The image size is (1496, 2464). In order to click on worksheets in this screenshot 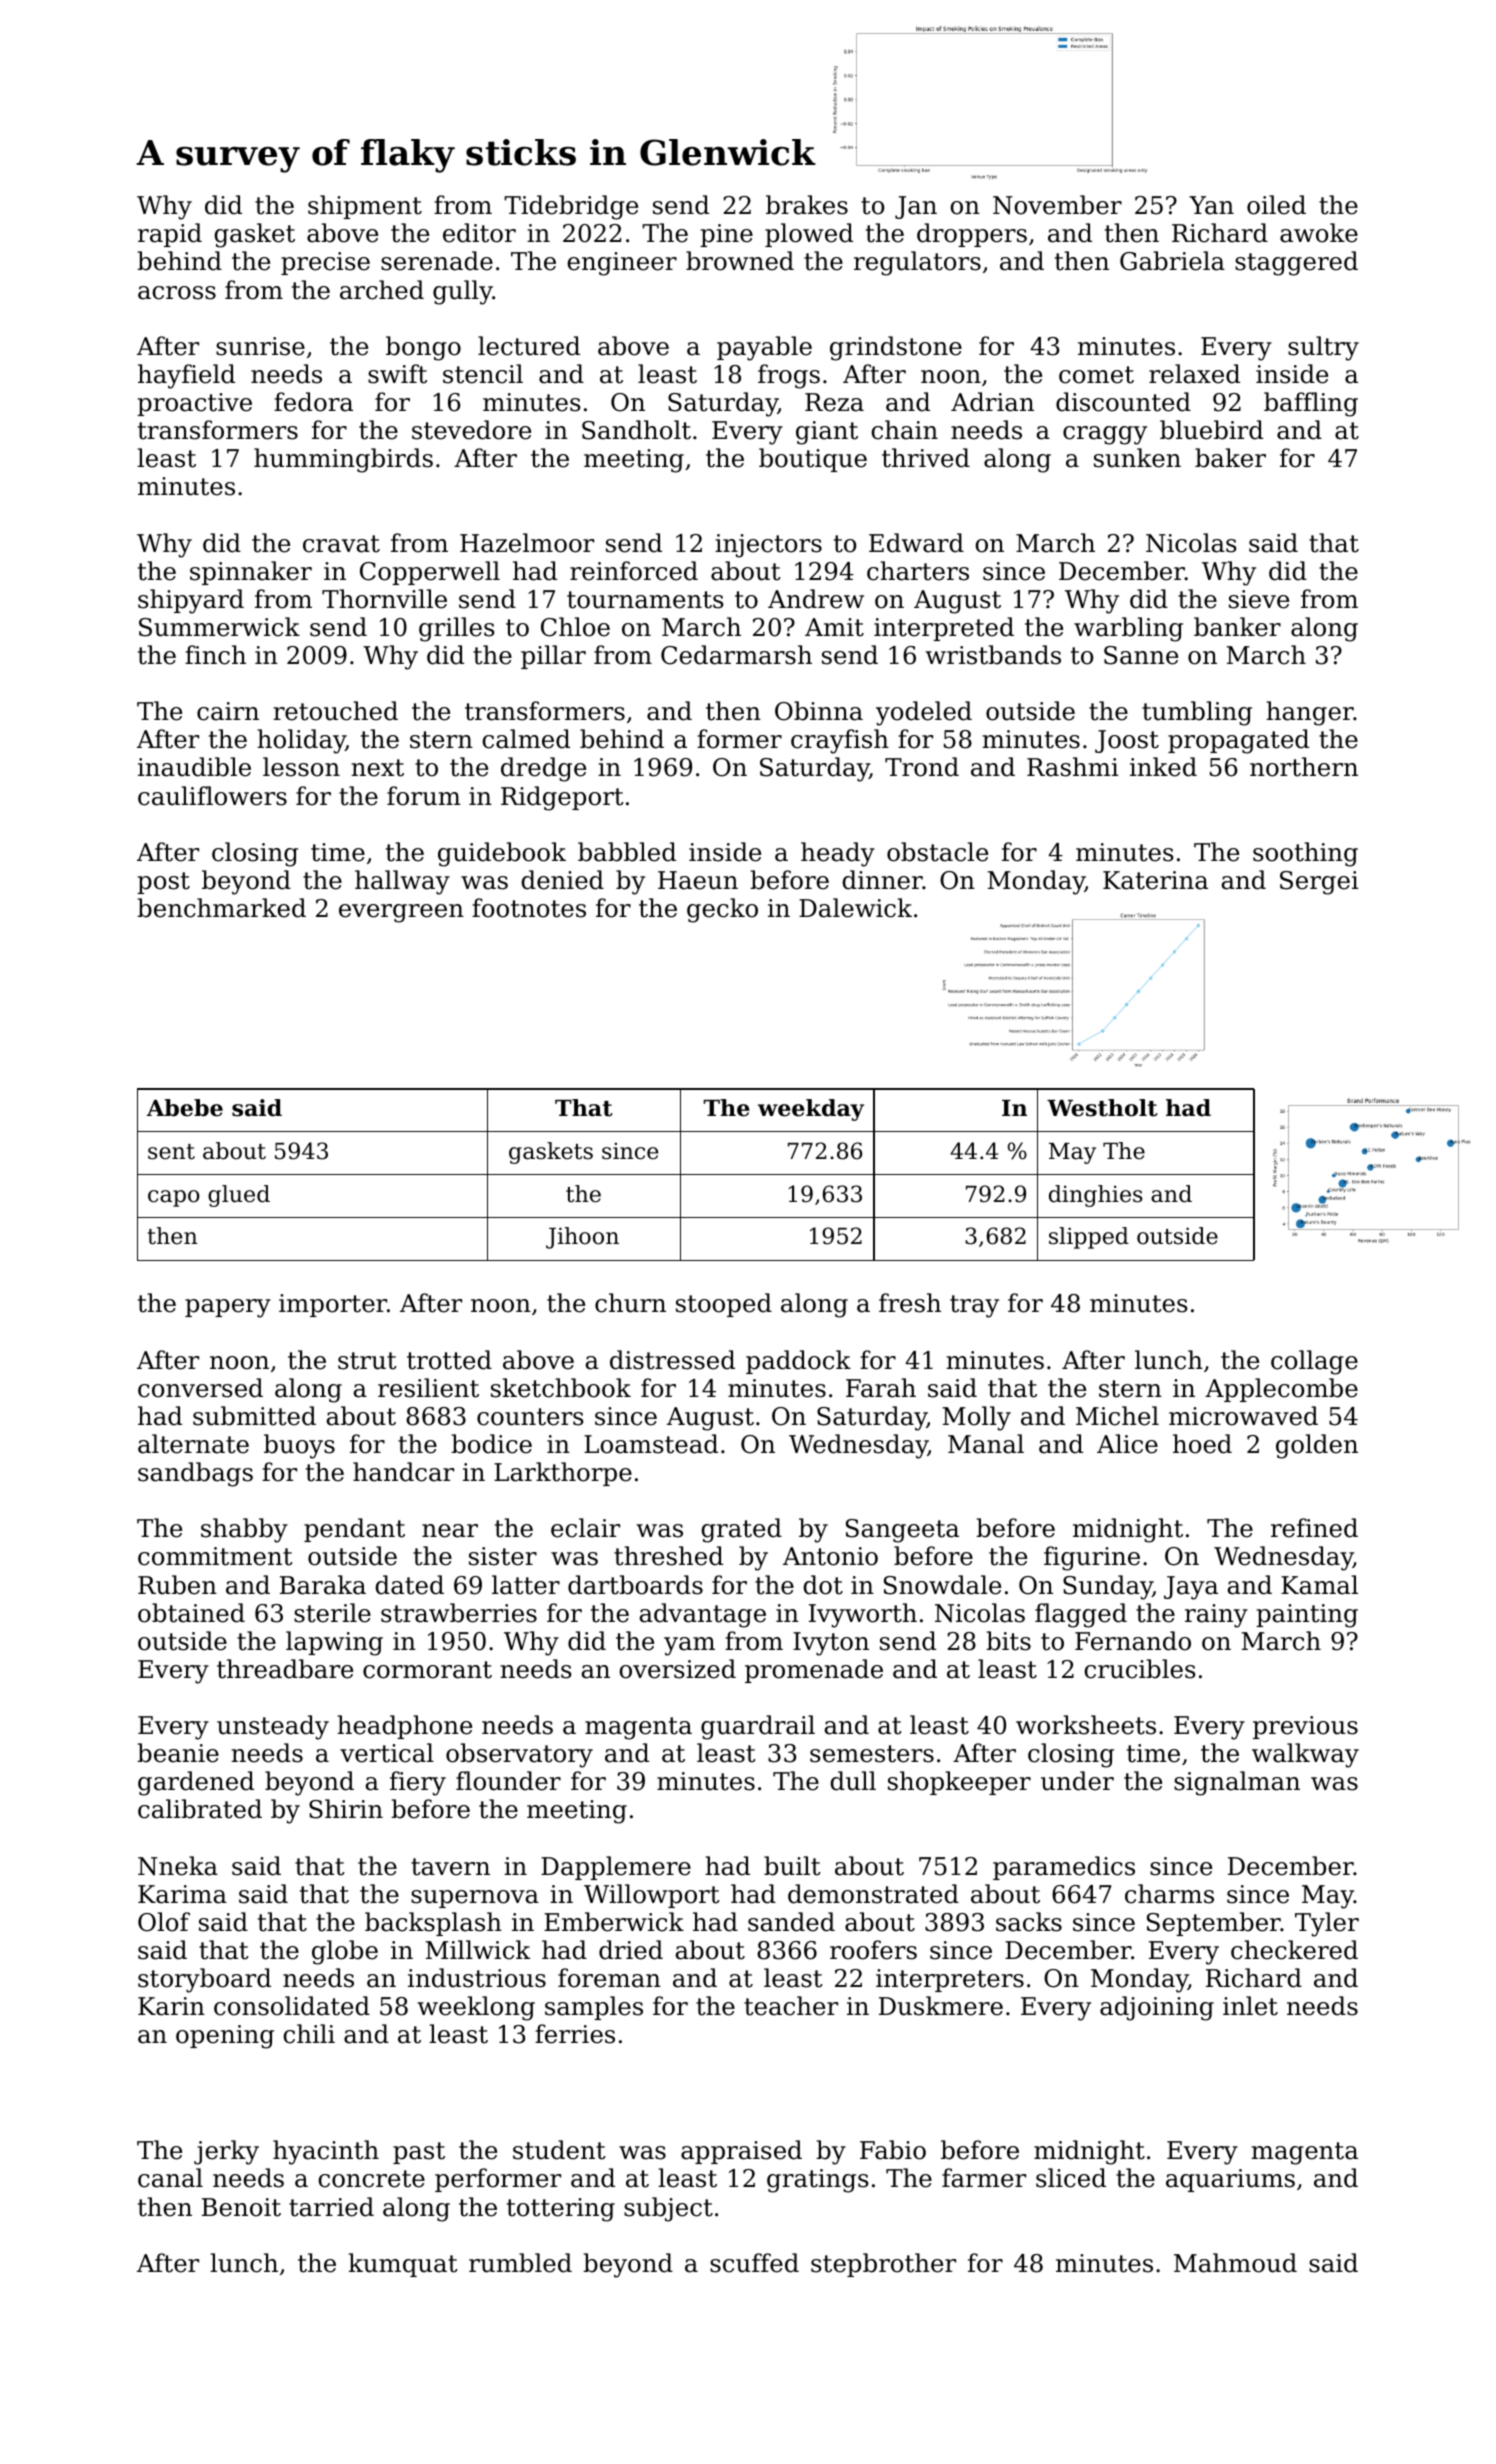, I will do `click(1086, 1725)`.
